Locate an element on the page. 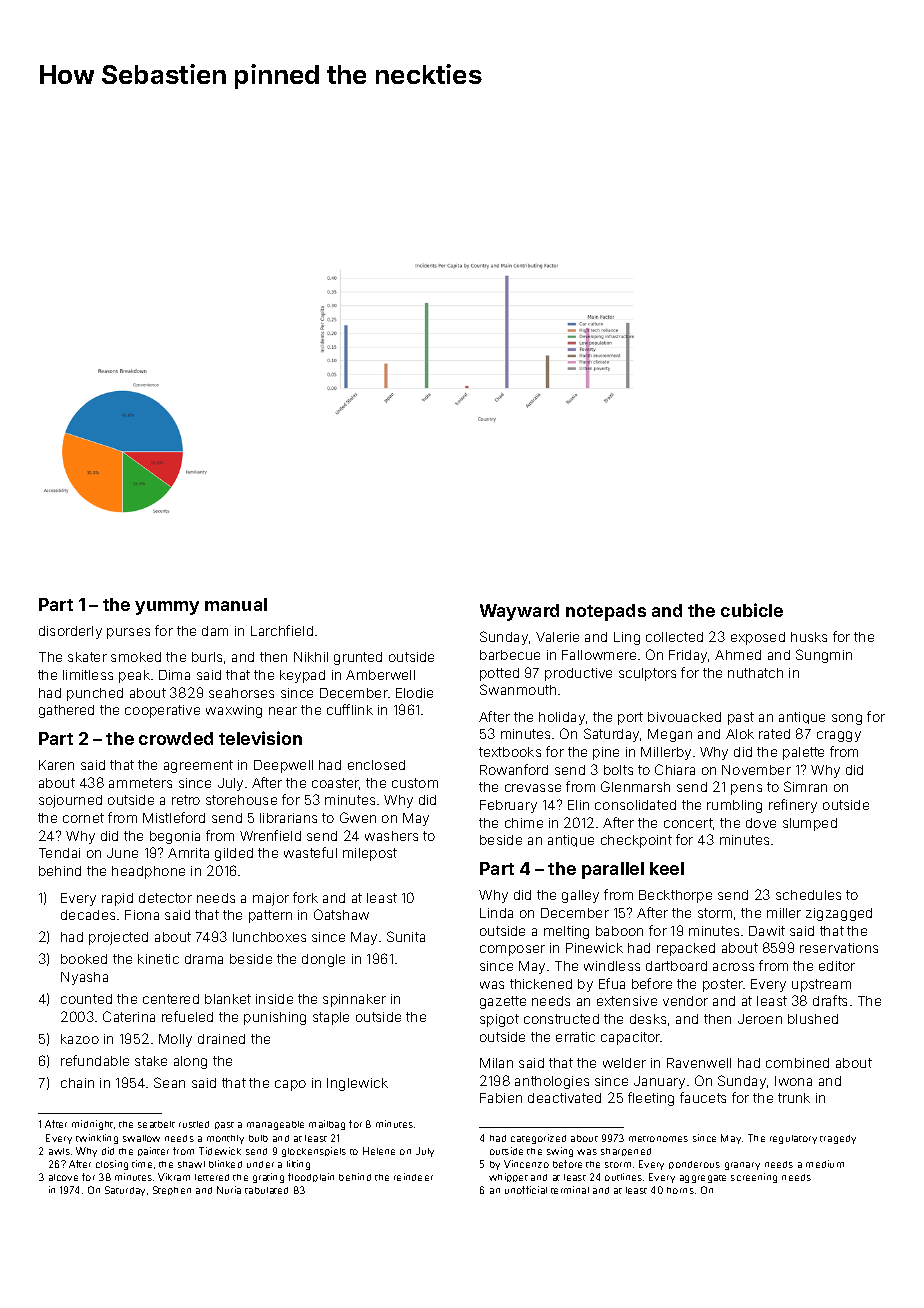 The height and width of the document is (1308, 924). crowded is located at coordinates (176, 738).
